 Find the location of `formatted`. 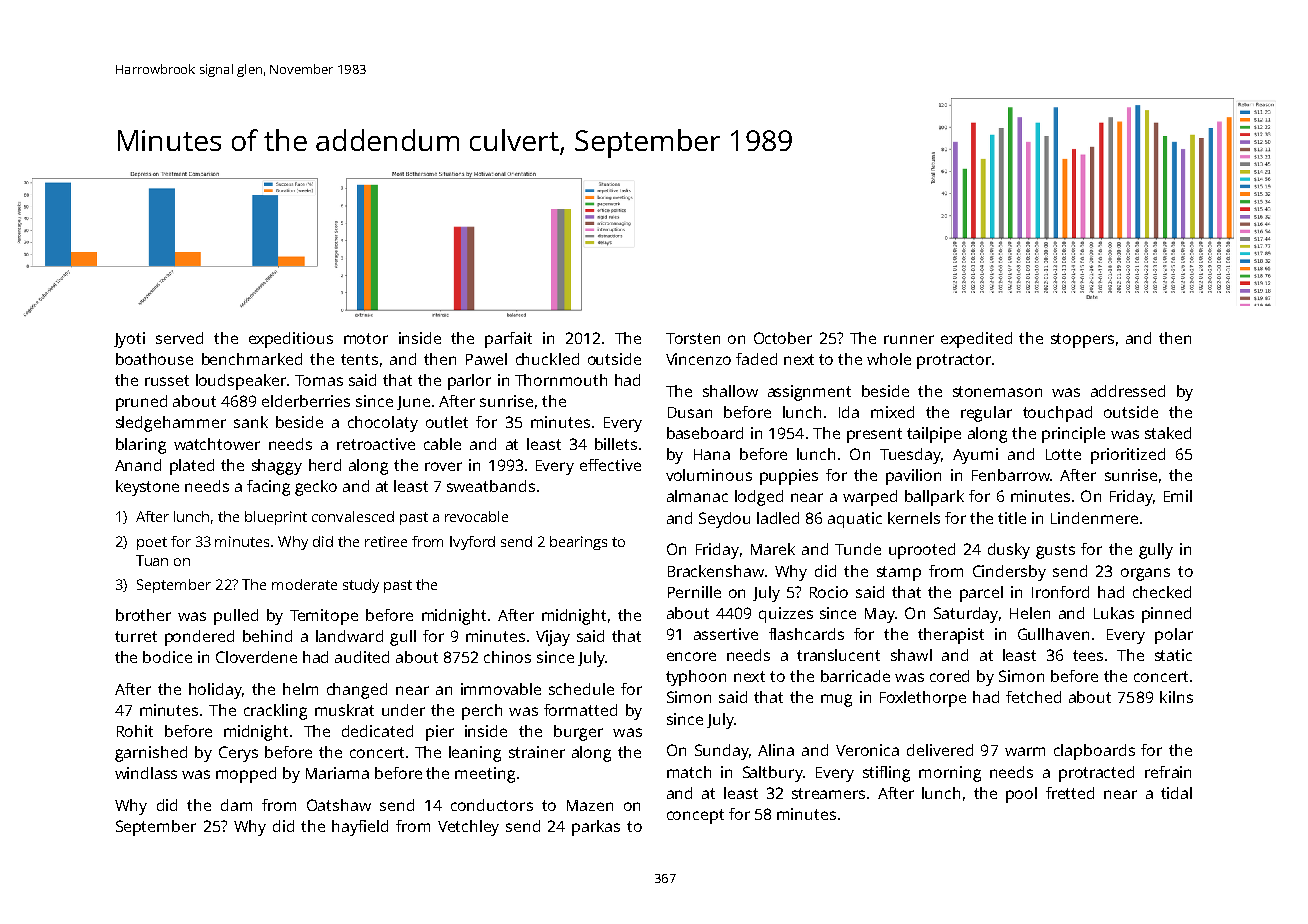

formatted is located at coordinates (580, 710).
